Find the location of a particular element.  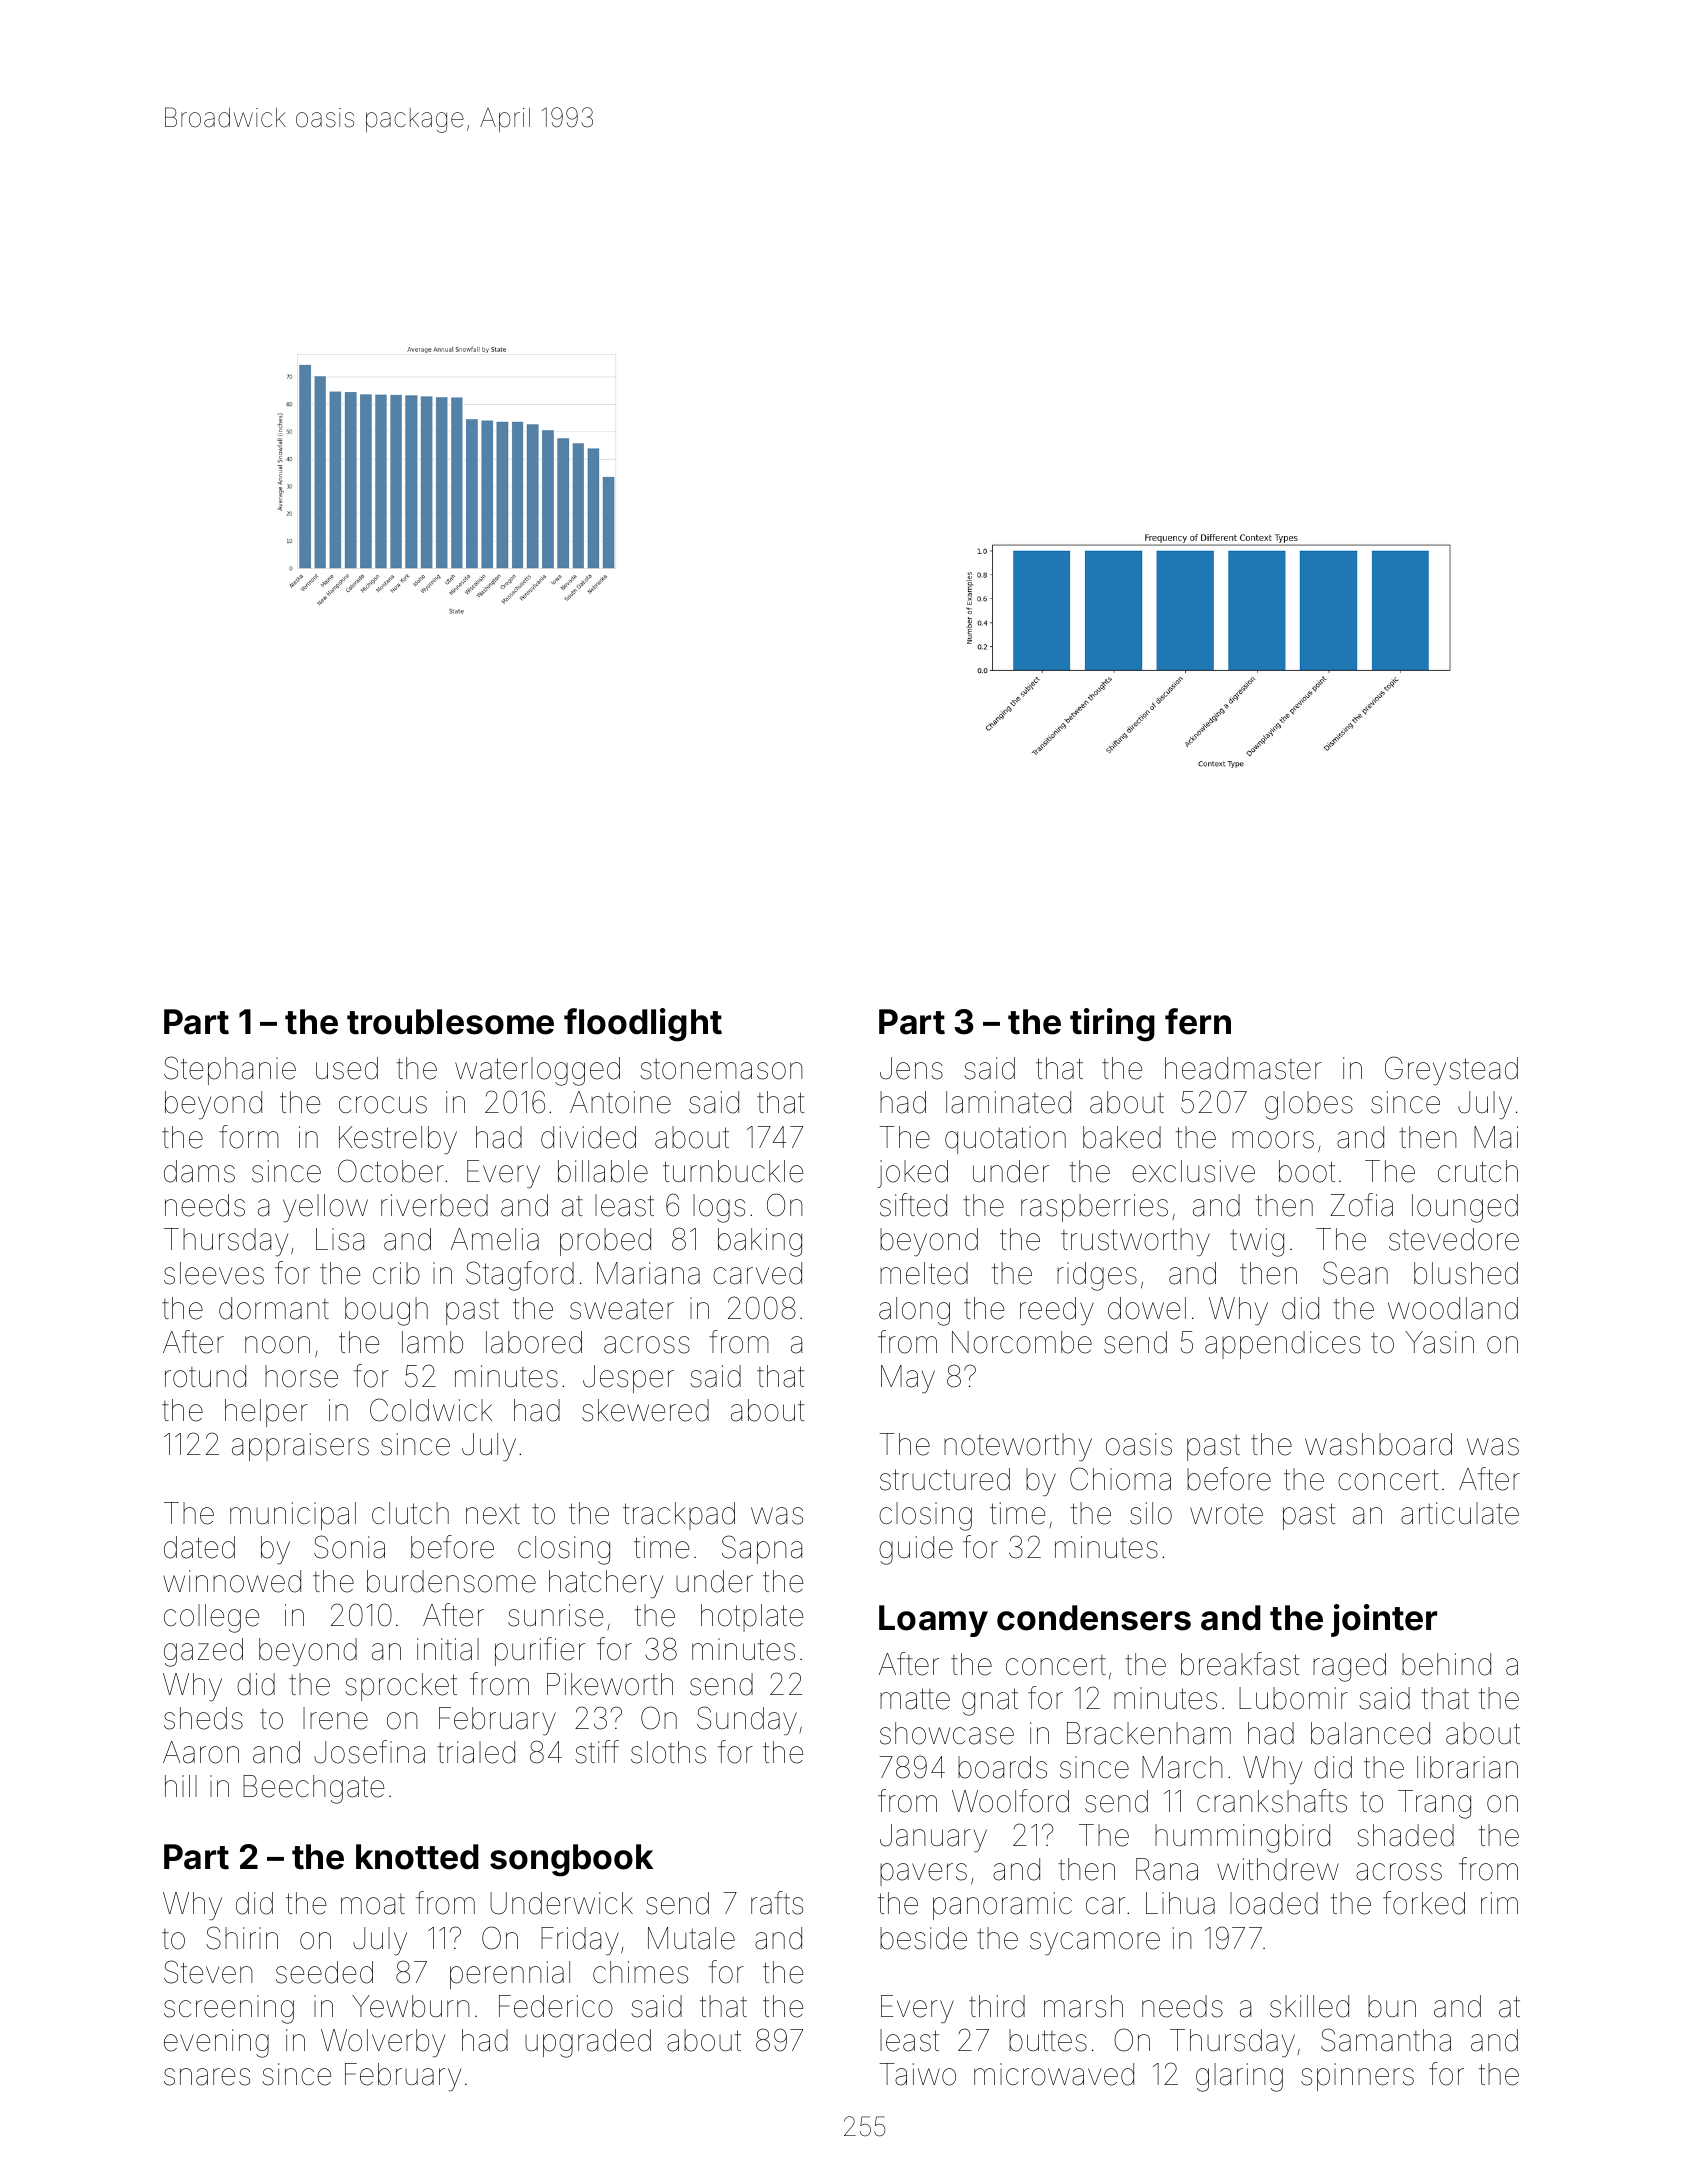

Taiwo is located at coordinates (918, 2074).
